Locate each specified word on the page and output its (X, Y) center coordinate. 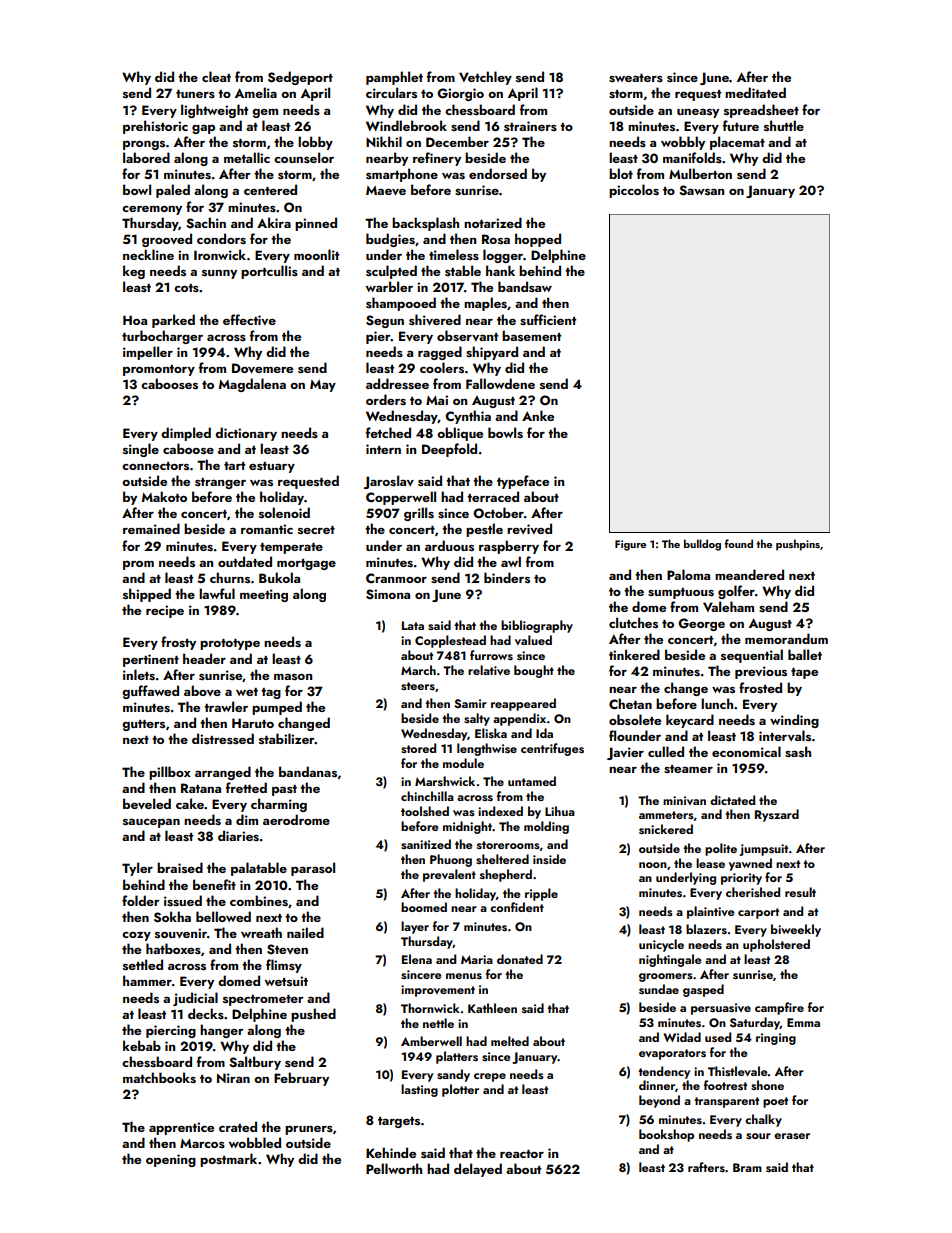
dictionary (246, 434)
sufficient (548, 319)
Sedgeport (300, 78)
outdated (245, 561)
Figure (630, 545)
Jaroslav (388, 482)
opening (171, 1160)
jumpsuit (763, 850)
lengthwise (487, 749)
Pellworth (394, 1168)
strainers (530, 126)
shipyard (492, 353)
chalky (763, 1120)
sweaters (636, 78)
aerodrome (296, 819)
